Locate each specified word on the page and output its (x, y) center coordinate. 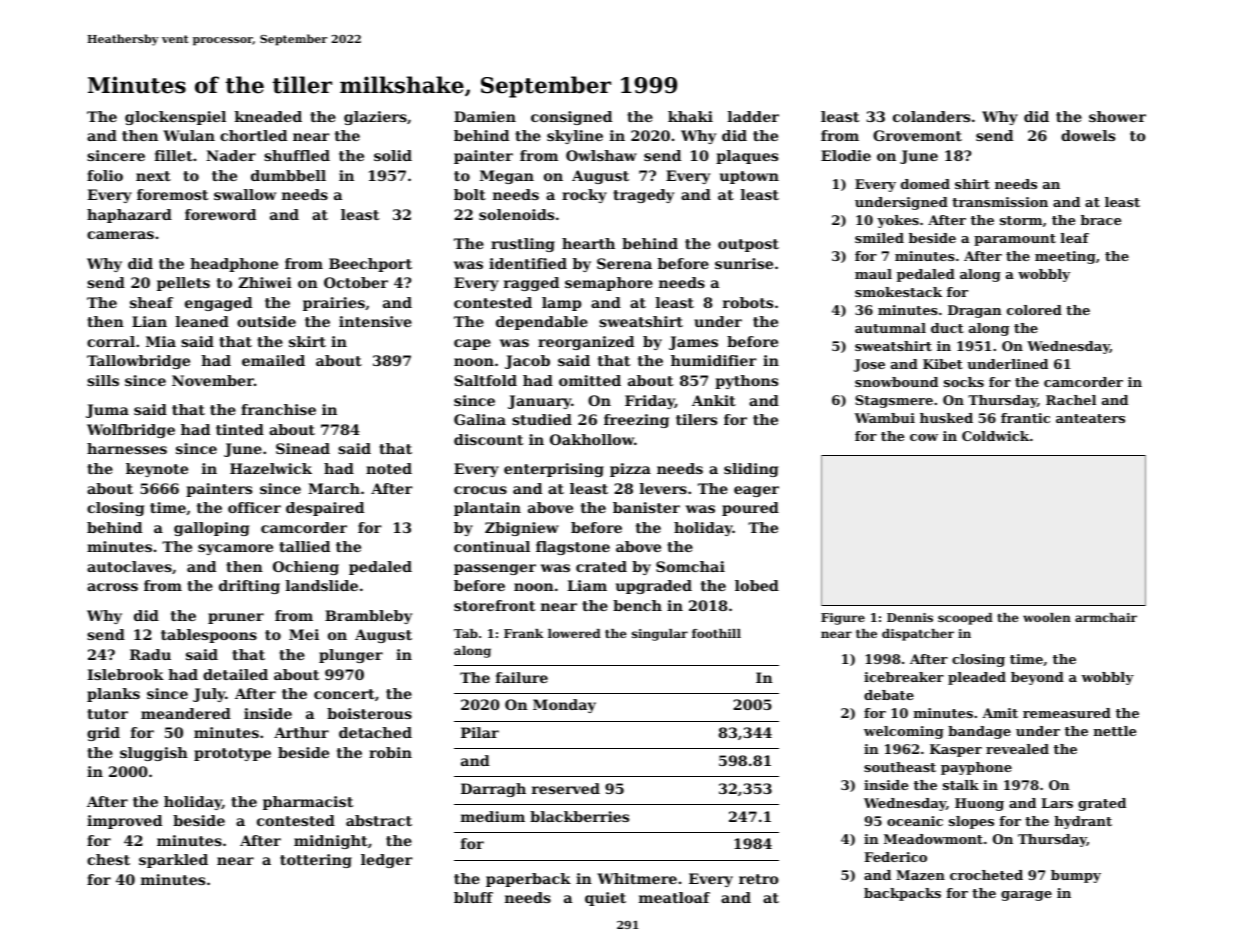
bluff (473, 897)
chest (108, 859)
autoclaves (129, 566)
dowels (1088, 135)
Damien (485, 116)
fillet (174, 155)
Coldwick (995, 436)
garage (1026, 896)
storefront (494, 605)
